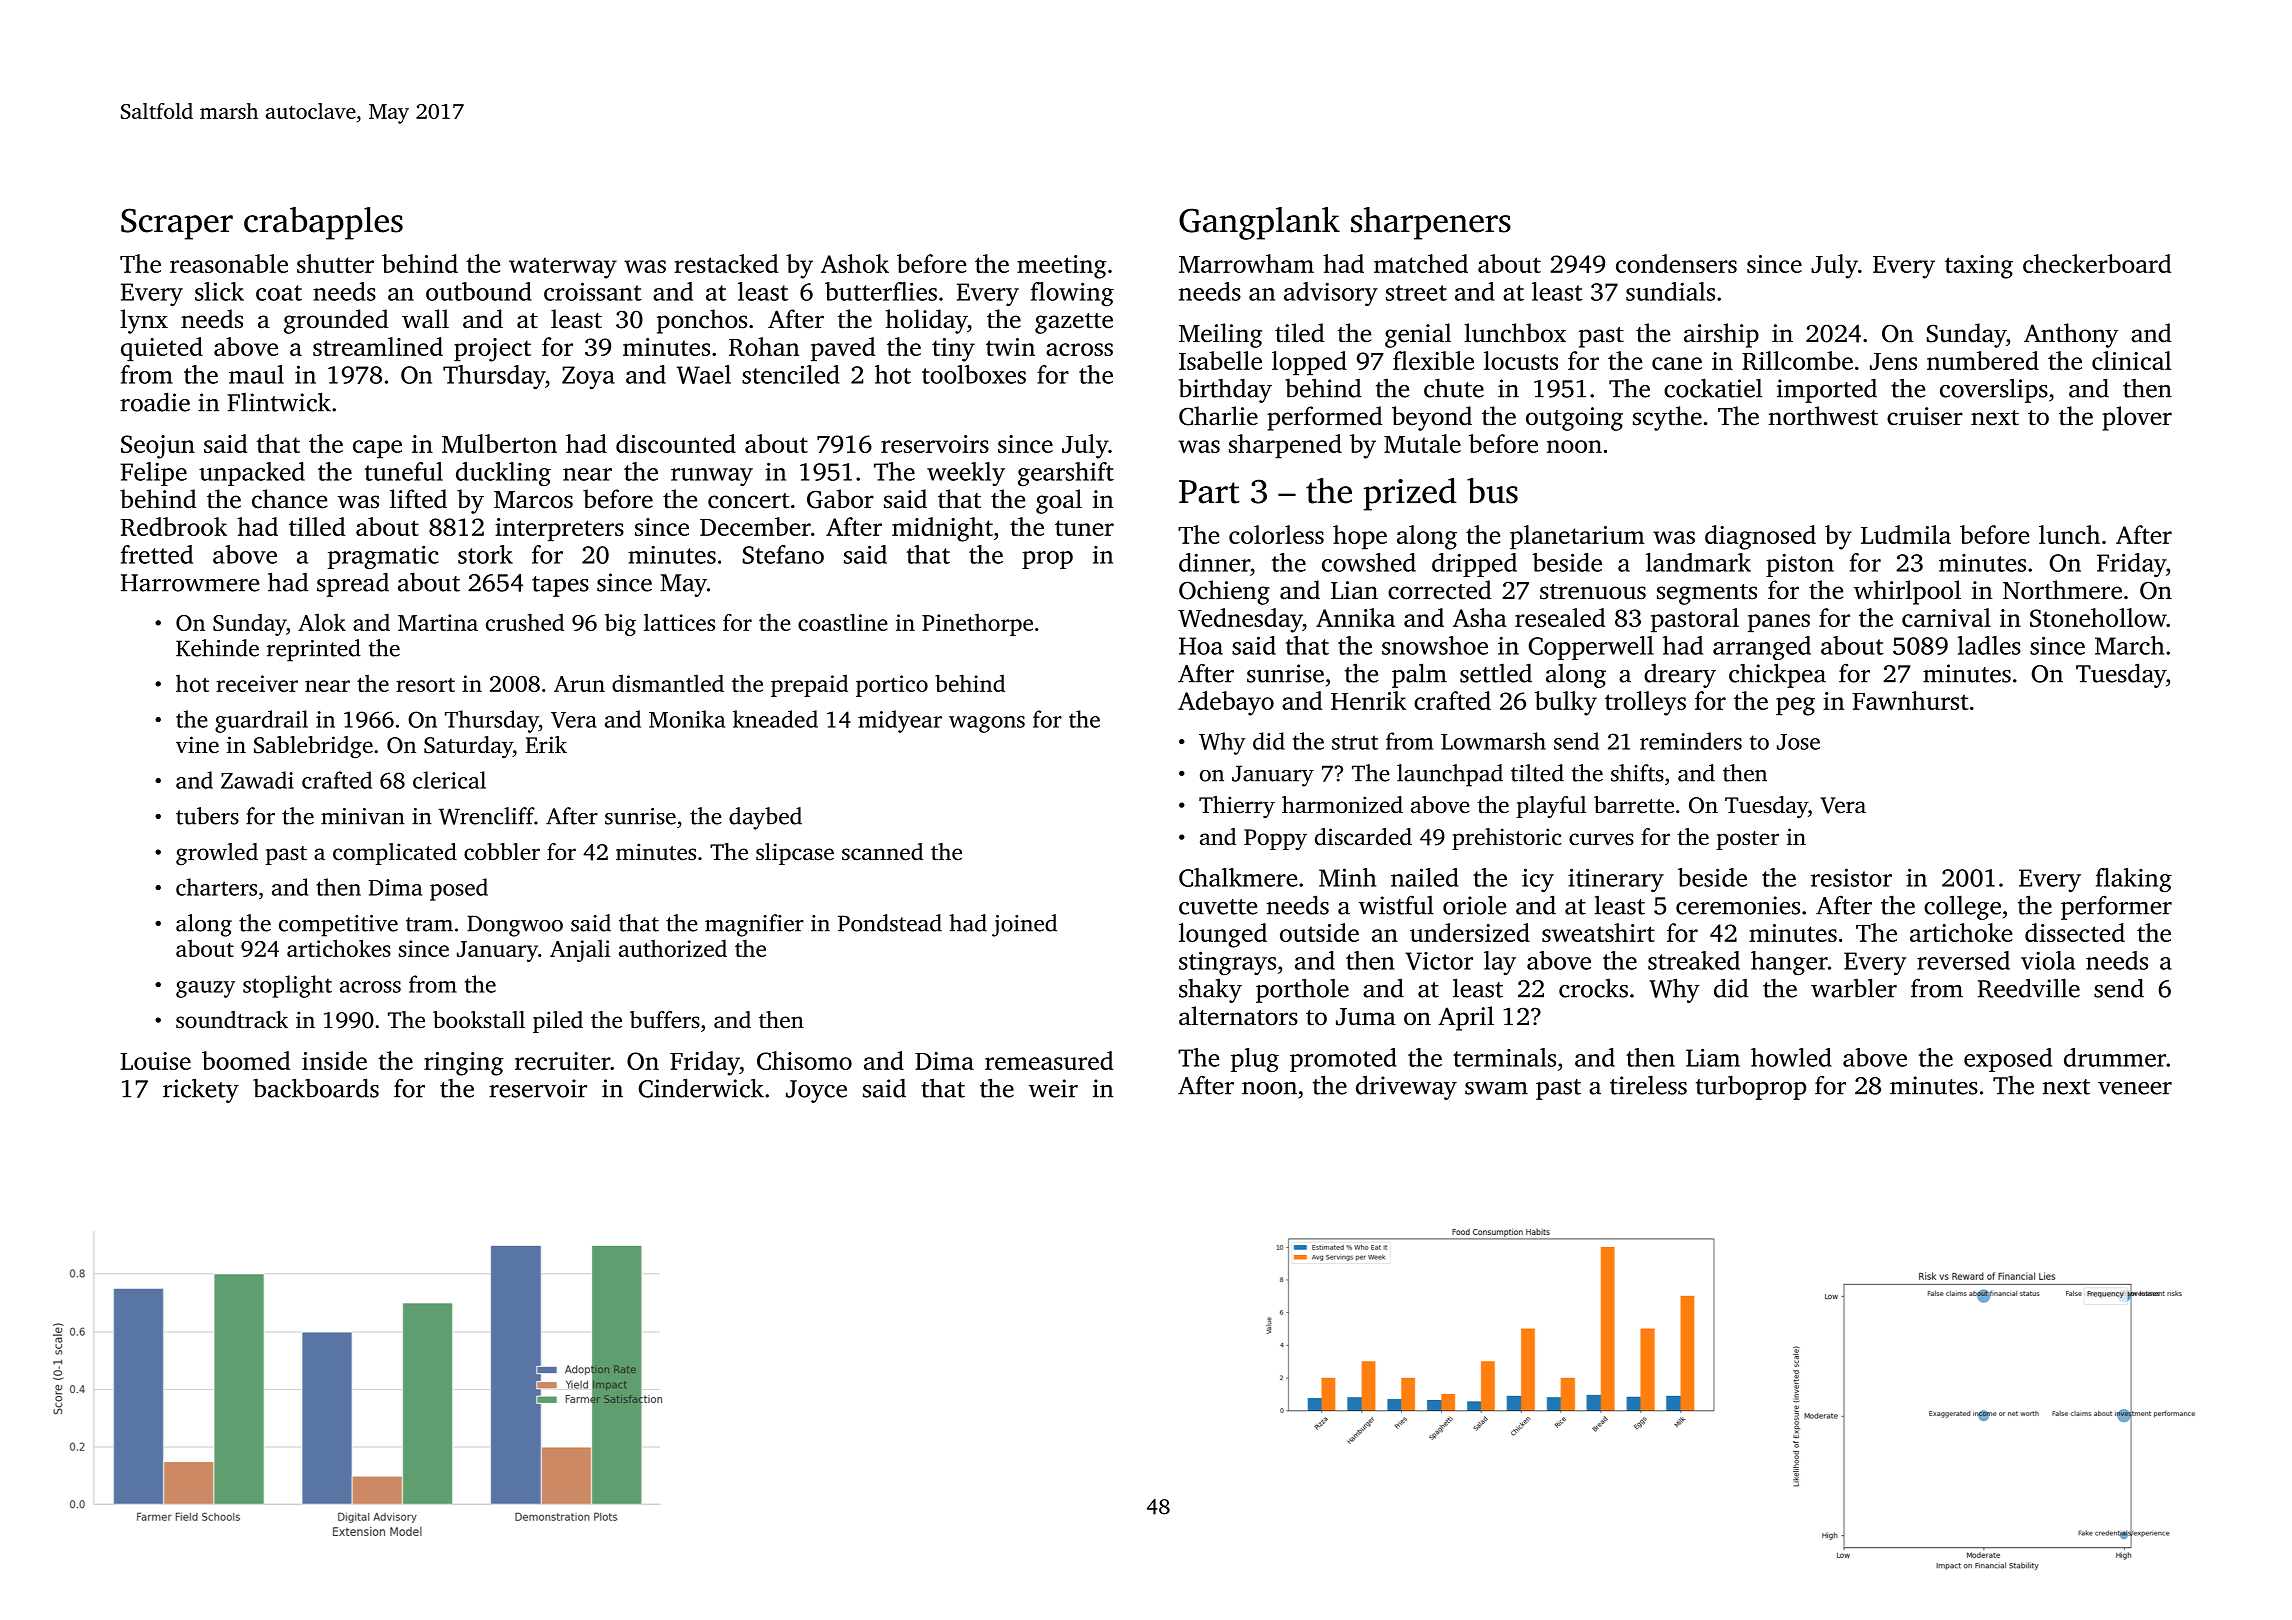 The height and width of the page is (1620, 2292). I want to click on crabapples, so click(323, 223).
